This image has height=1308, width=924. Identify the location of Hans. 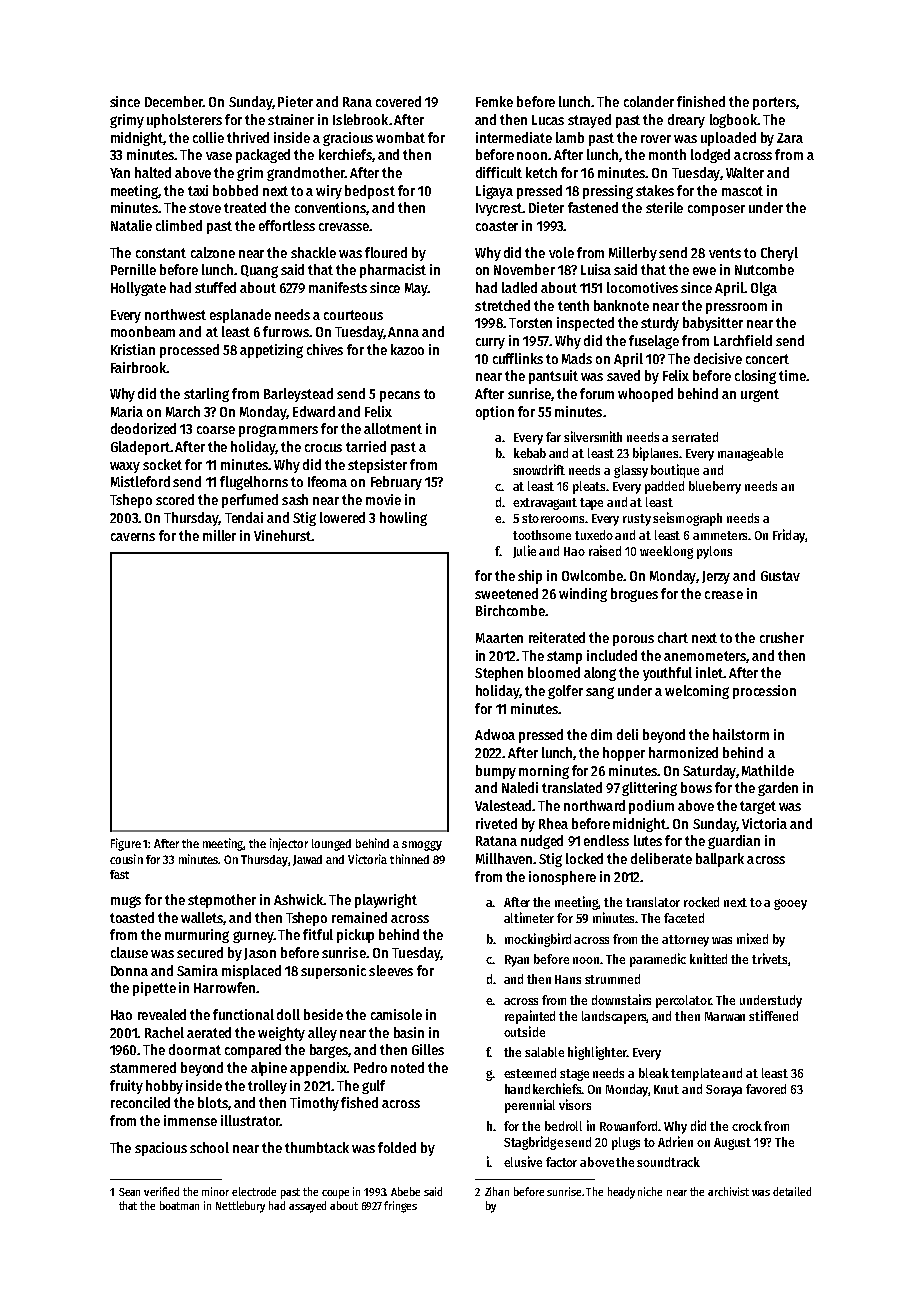
(568, 979).
